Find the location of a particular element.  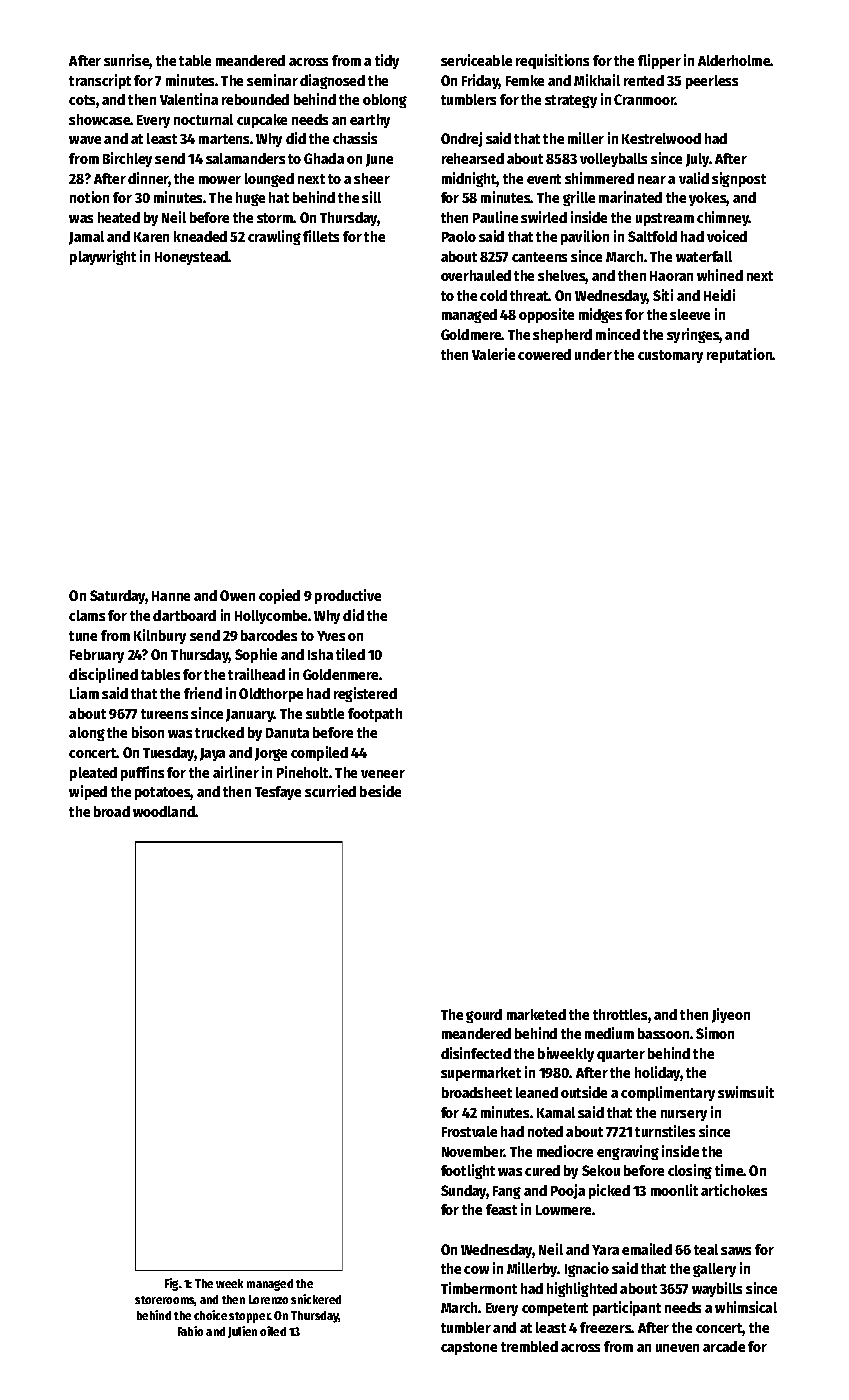

clams is located at coordinates (87, 615).
